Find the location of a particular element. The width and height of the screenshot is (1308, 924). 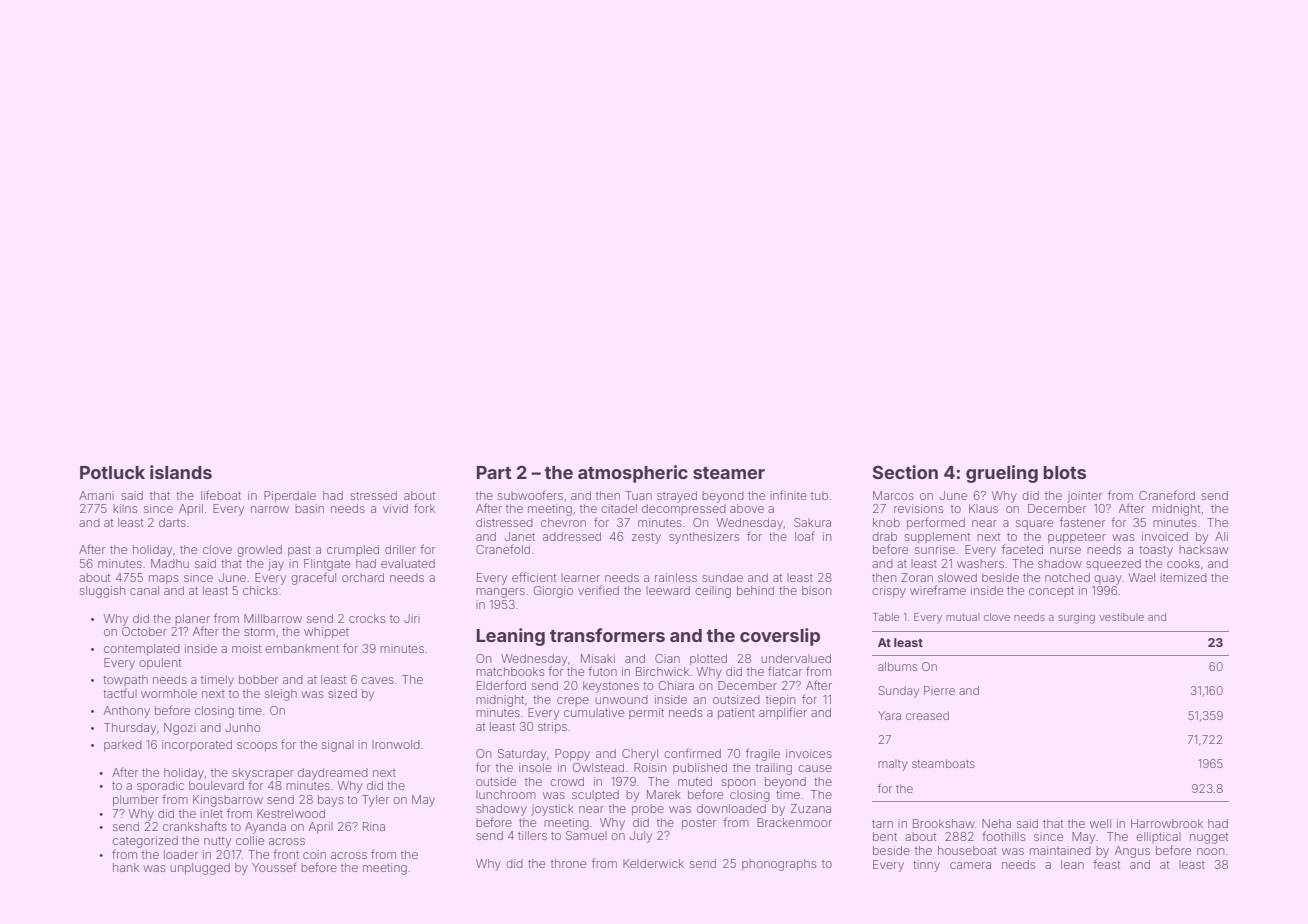

front is located at coordinates (286, 854).
